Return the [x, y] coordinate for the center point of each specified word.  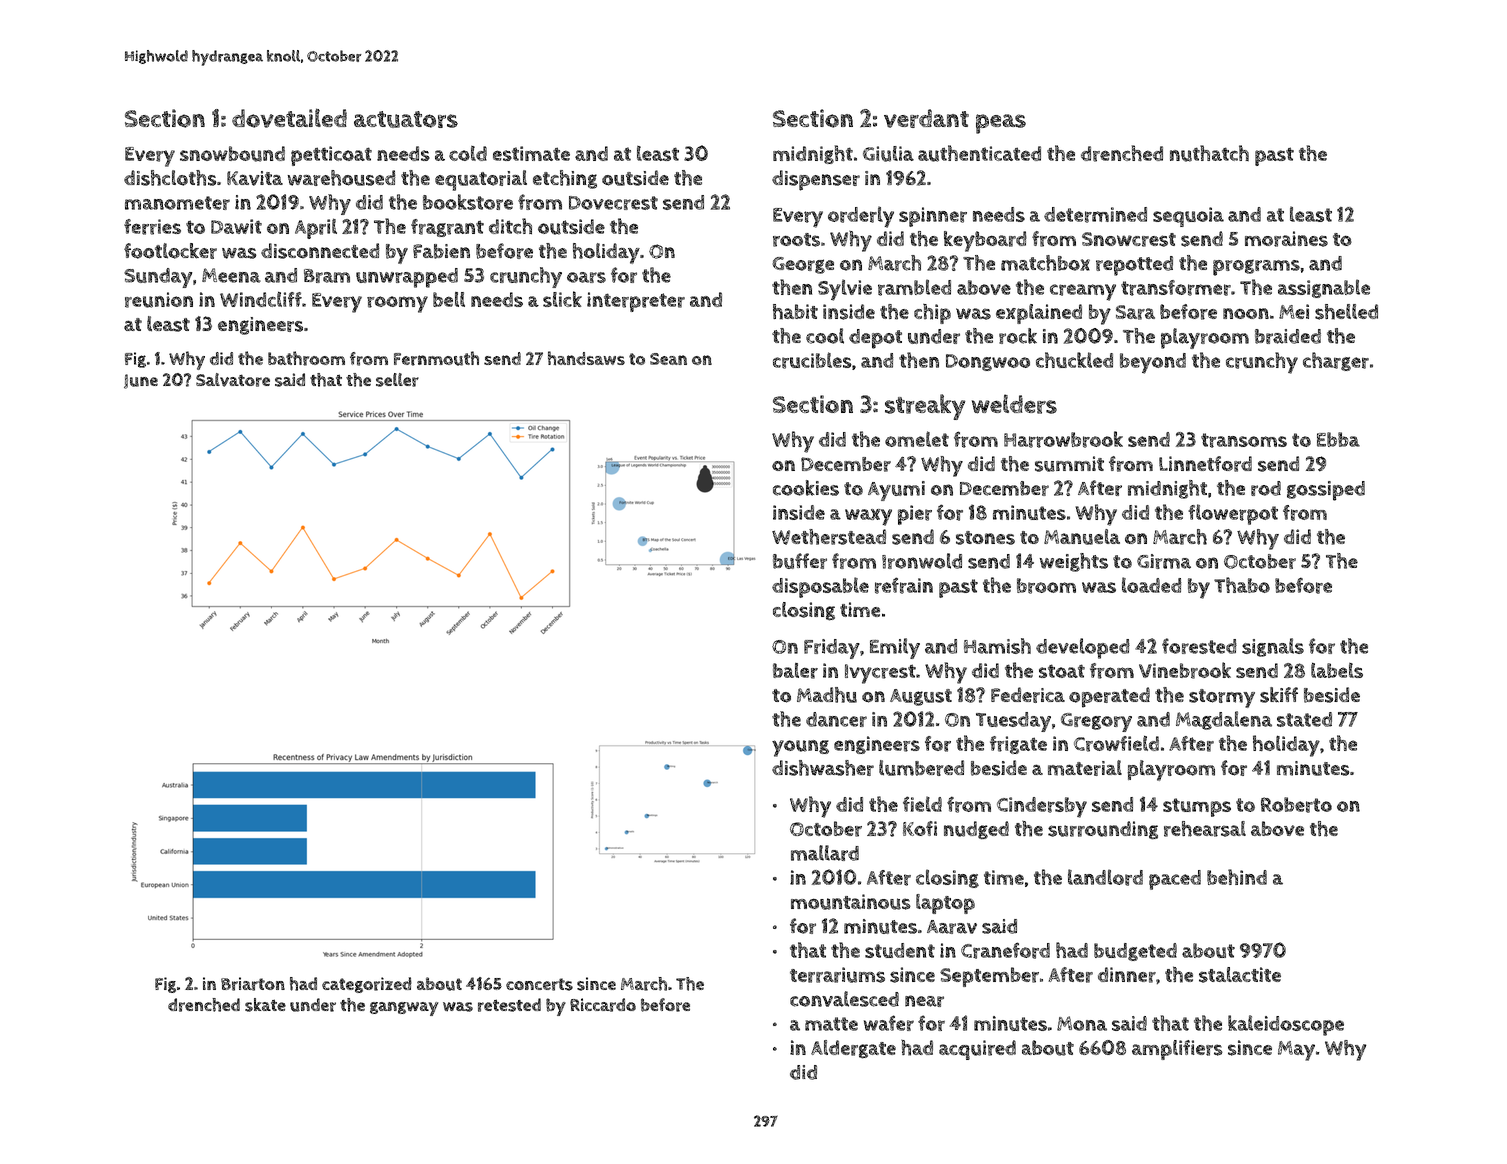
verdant [926, 118]
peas [1001, 124]
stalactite [1240, 975]
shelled [1346, 312]
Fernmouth [436, 358]
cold [468, 153]
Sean [668, 359]
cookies [806, 488]
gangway [404, 1009]
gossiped [1326, 491]
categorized [367, 985]
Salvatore [233, 380]
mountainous [851, 902]
